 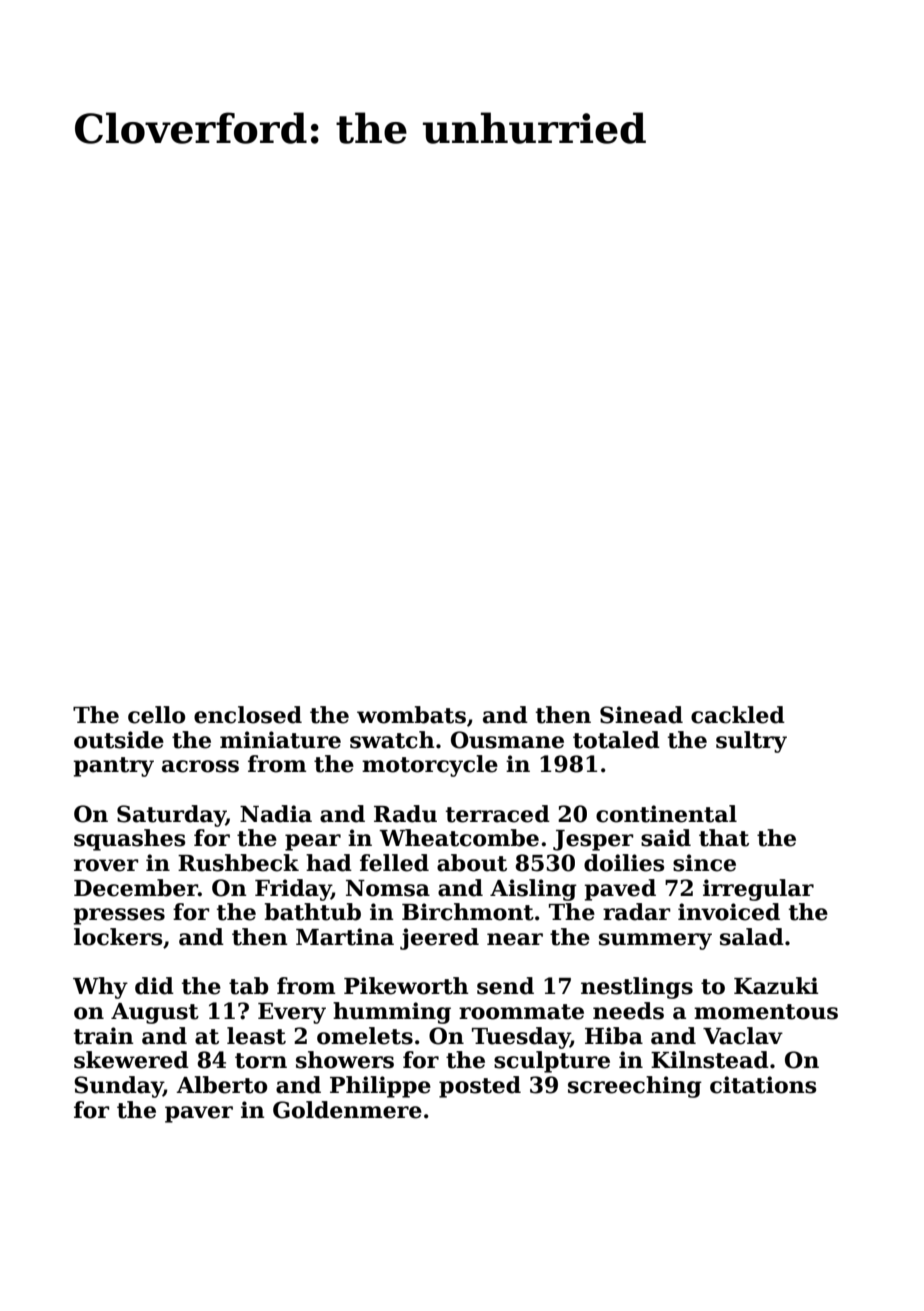 I want to click on least, so click(x=256, y=1036).
